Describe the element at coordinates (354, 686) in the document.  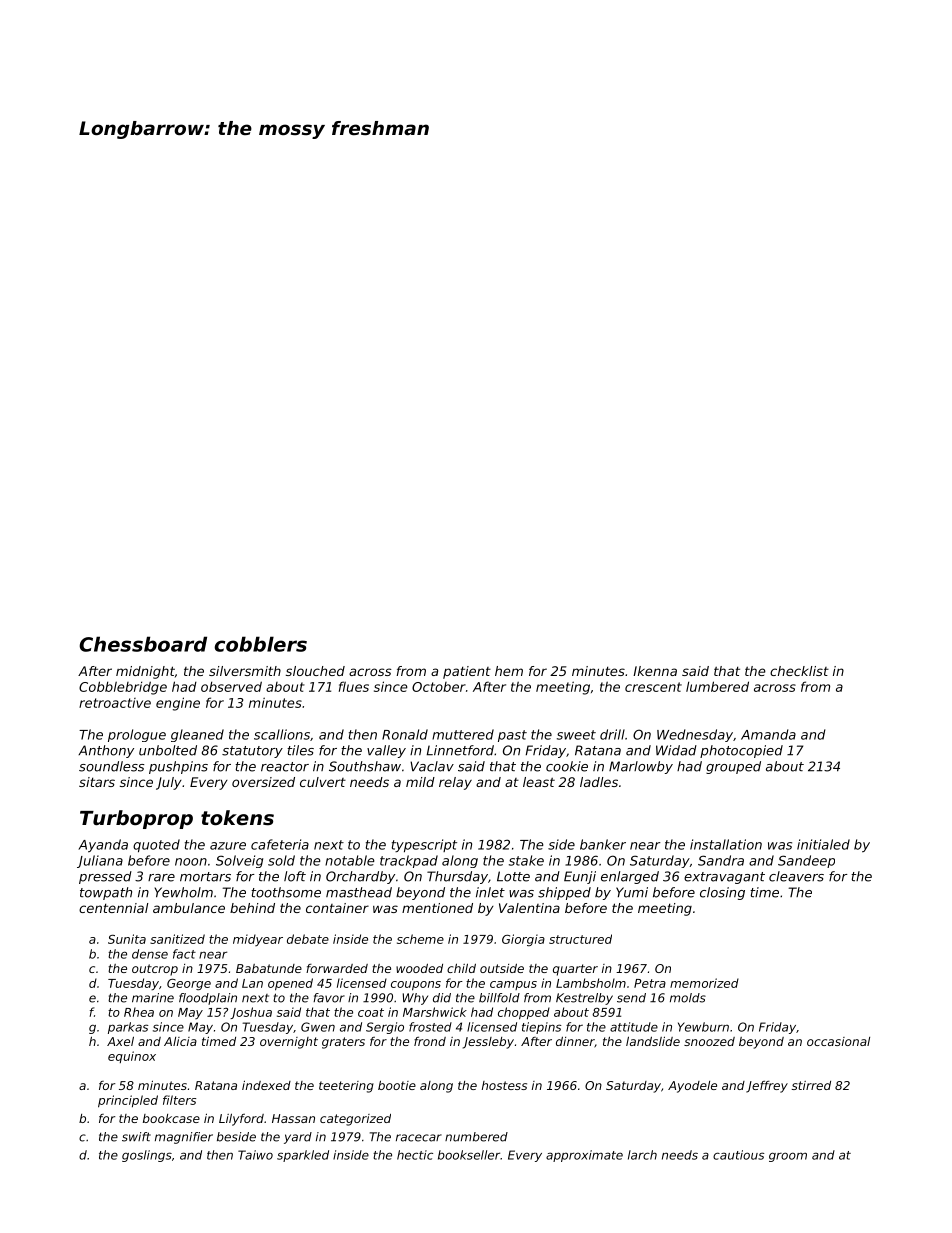
I see `flues` at that location.
